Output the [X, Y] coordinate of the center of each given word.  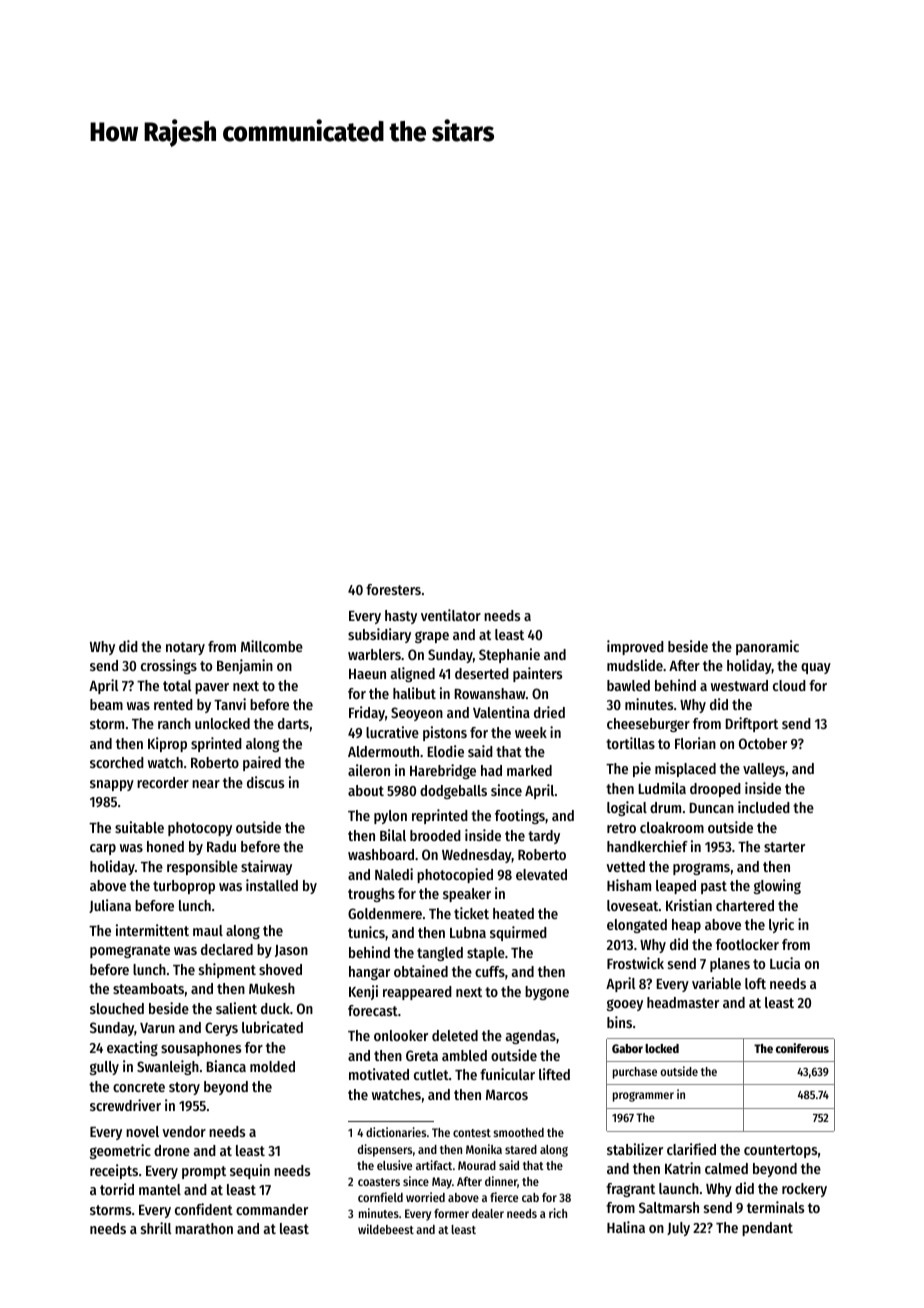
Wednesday [477, 856]
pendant [767, 1229]
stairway [266, 867]
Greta [422, 1055]
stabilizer [635, 1149]
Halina [626, 1227]
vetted [625, 866]
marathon [204, 1228]
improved [635, 647]
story [184, 1088]
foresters [393, 589]
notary [185, 648]
